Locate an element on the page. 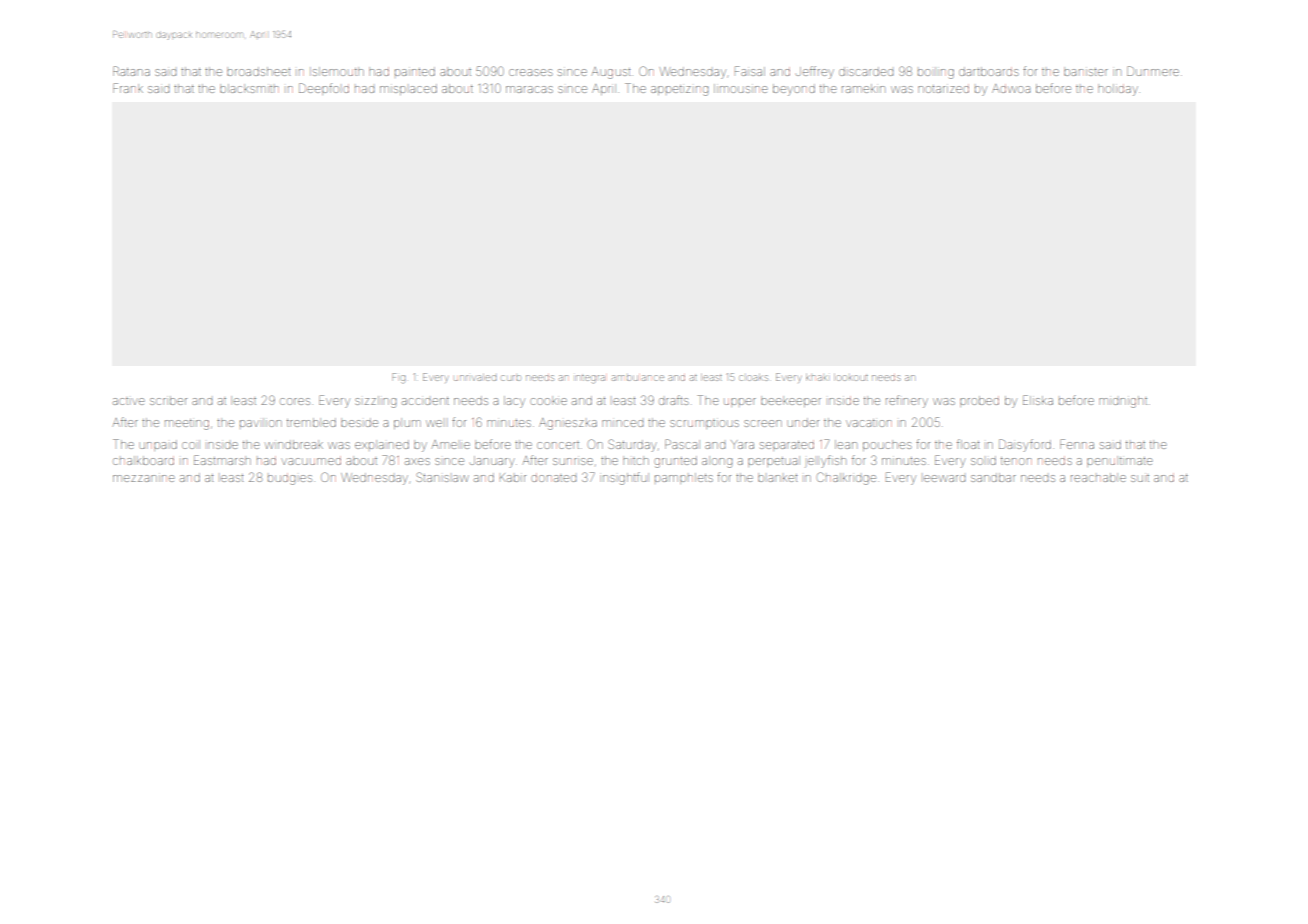 This image has height=924, width=1308. pavilion is located at coordinates (261, 422).
